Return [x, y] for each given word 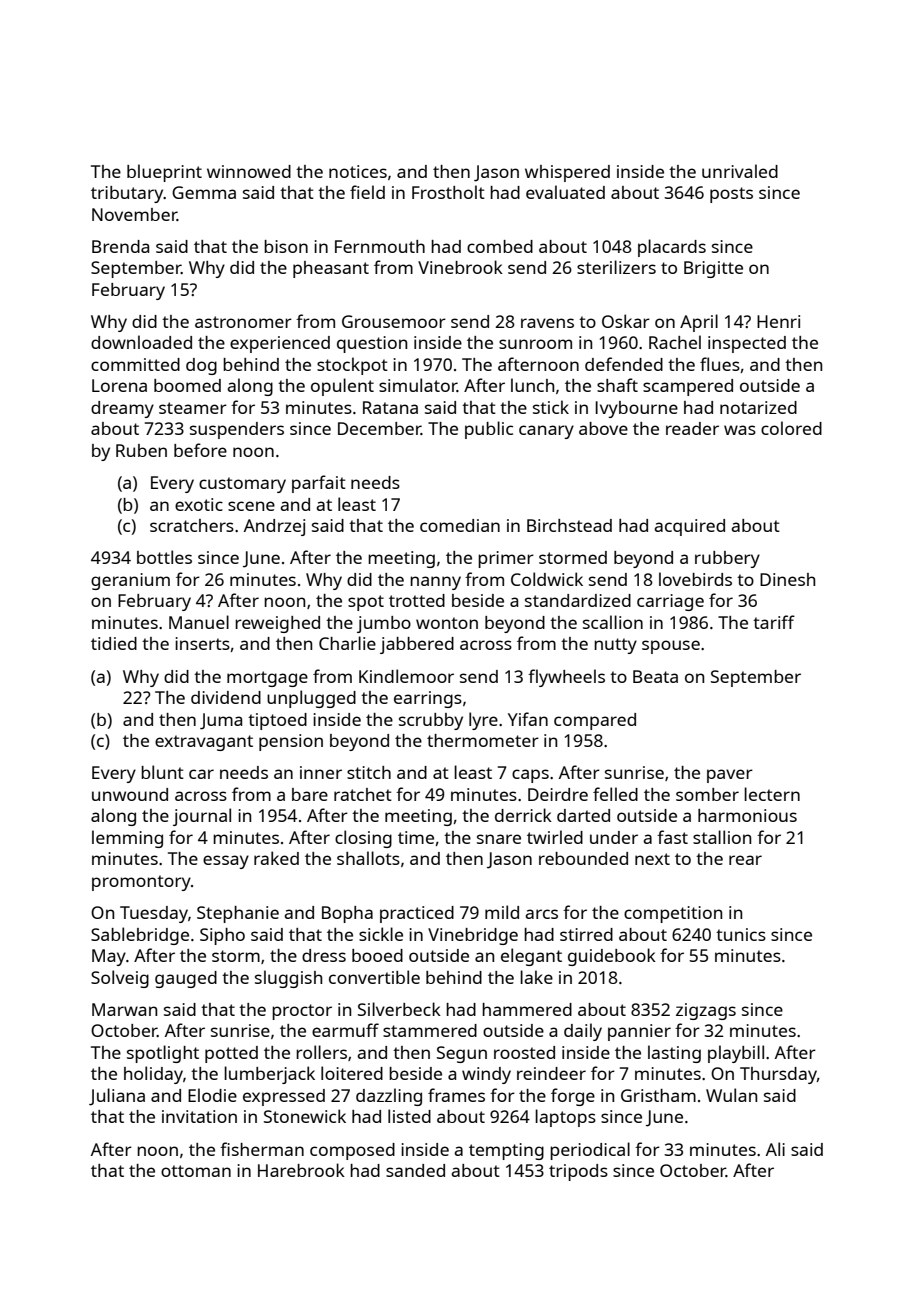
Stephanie [238, 914]
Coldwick [547, 579]
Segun [462, 1054]
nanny [435, 583]
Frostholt [448, 192]
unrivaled [740, 171]
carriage [670, 602]
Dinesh [787, 579]
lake [536, 977]
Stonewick [305, 1116]
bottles [164, 557]
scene [251, 506]
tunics [741, 934]
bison [286, 246]
